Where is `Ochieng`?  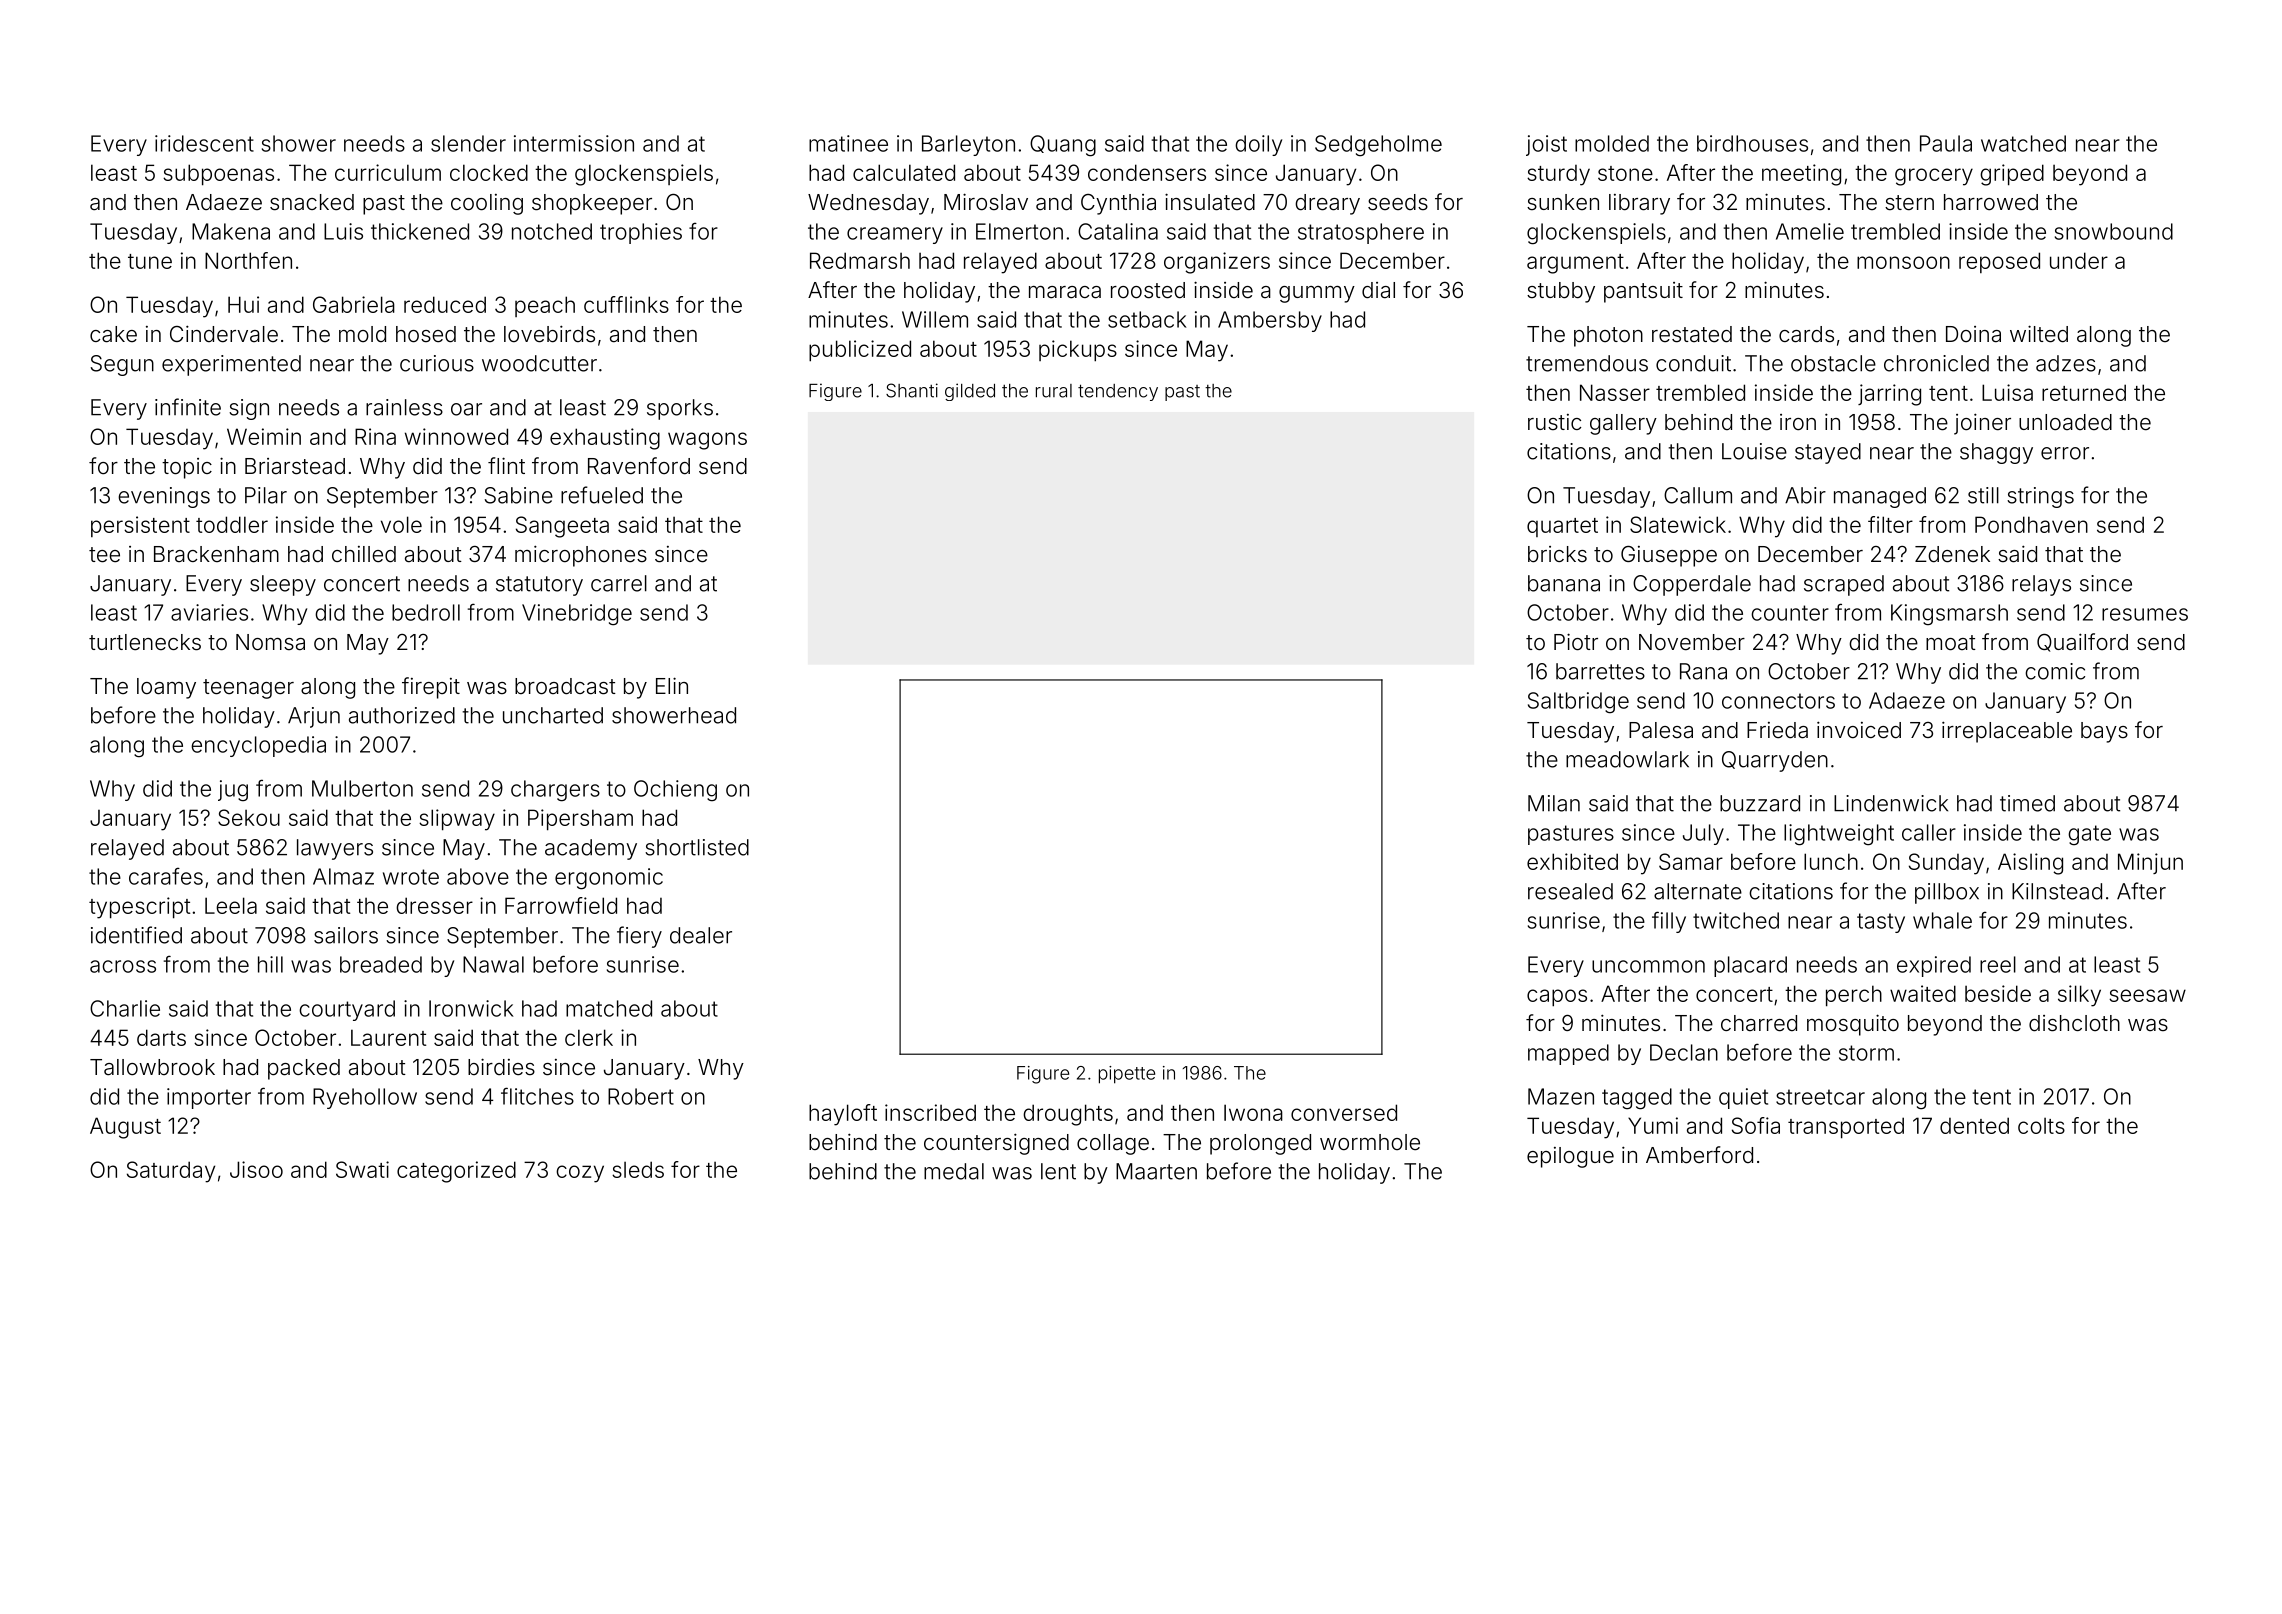 Ochieng is located at coordinates (675, 790).
